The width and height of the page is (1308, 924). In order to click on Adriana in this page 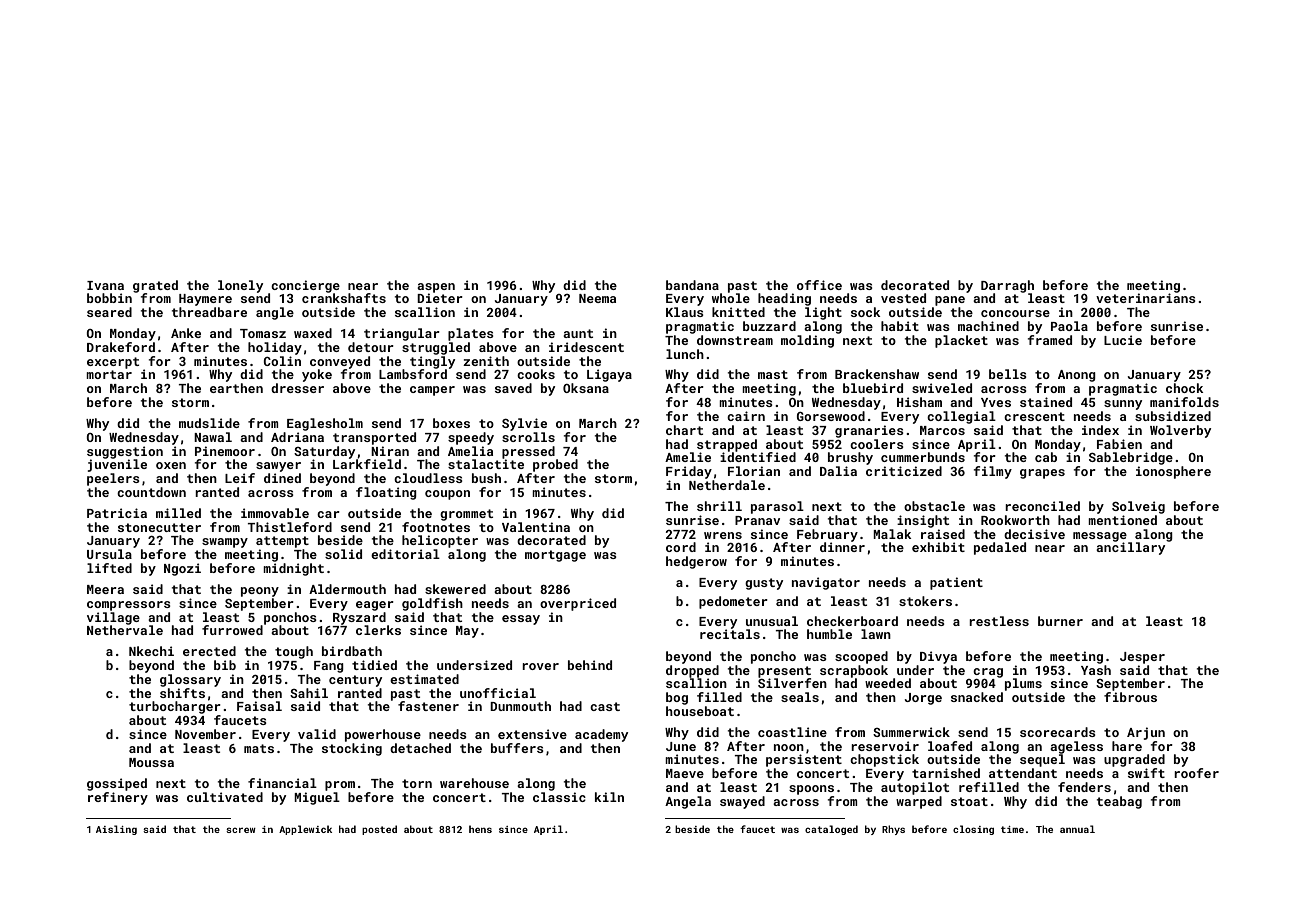, I will do `click(297, 437)`.
